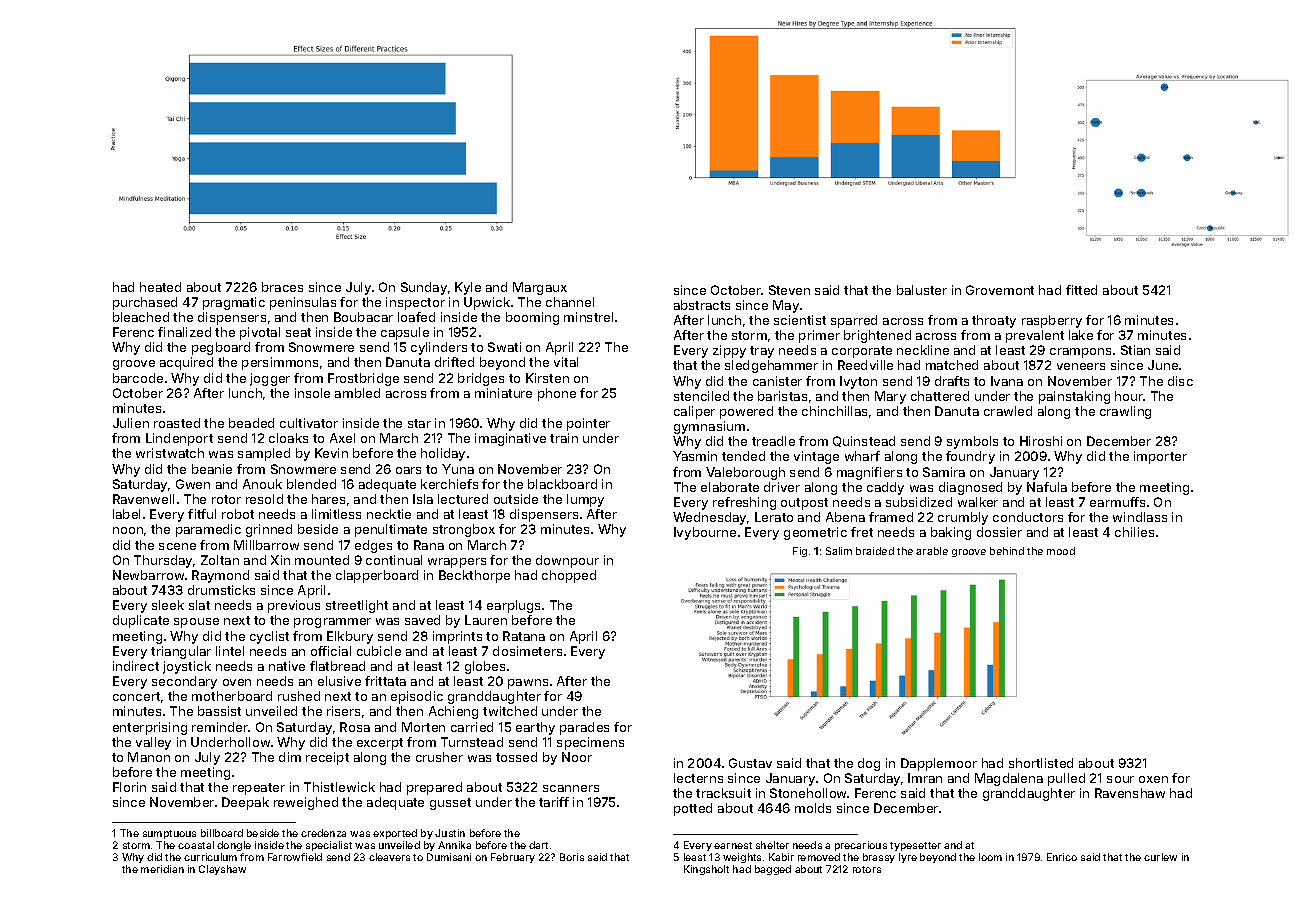 The height and width of the document is (924, 1308). What do you see at coordinates (1041, 763) in the document?
I see `shortlisted` at bounding box center [1041, 763].
